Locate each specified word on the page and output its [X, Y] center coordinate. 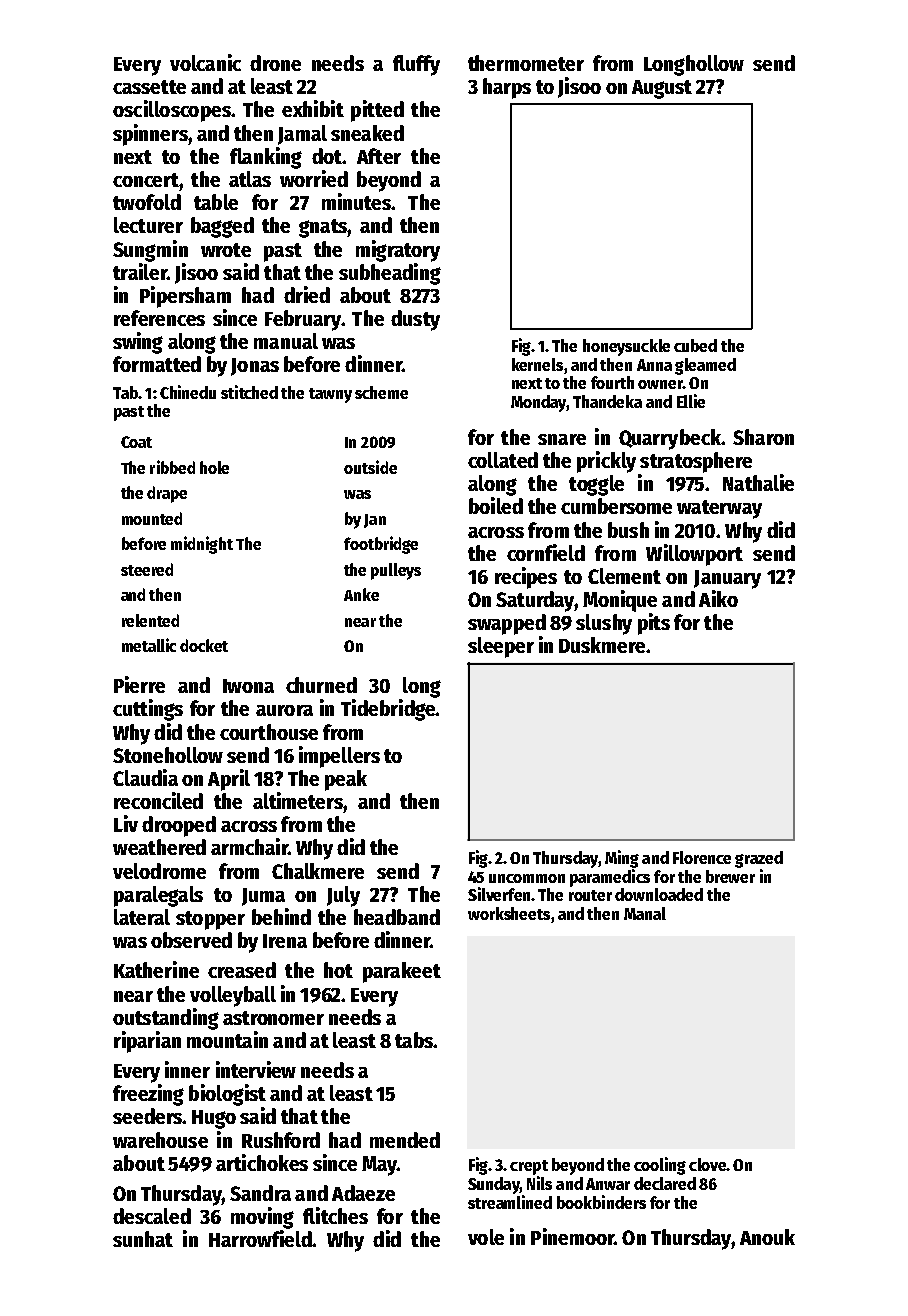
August [662, 89]
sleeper [501, 647]
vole [486, 1237]
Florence [702, 857]
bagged [222, 227]
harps [507, 88]
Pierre [139, 684]
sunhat [143, 1239]
